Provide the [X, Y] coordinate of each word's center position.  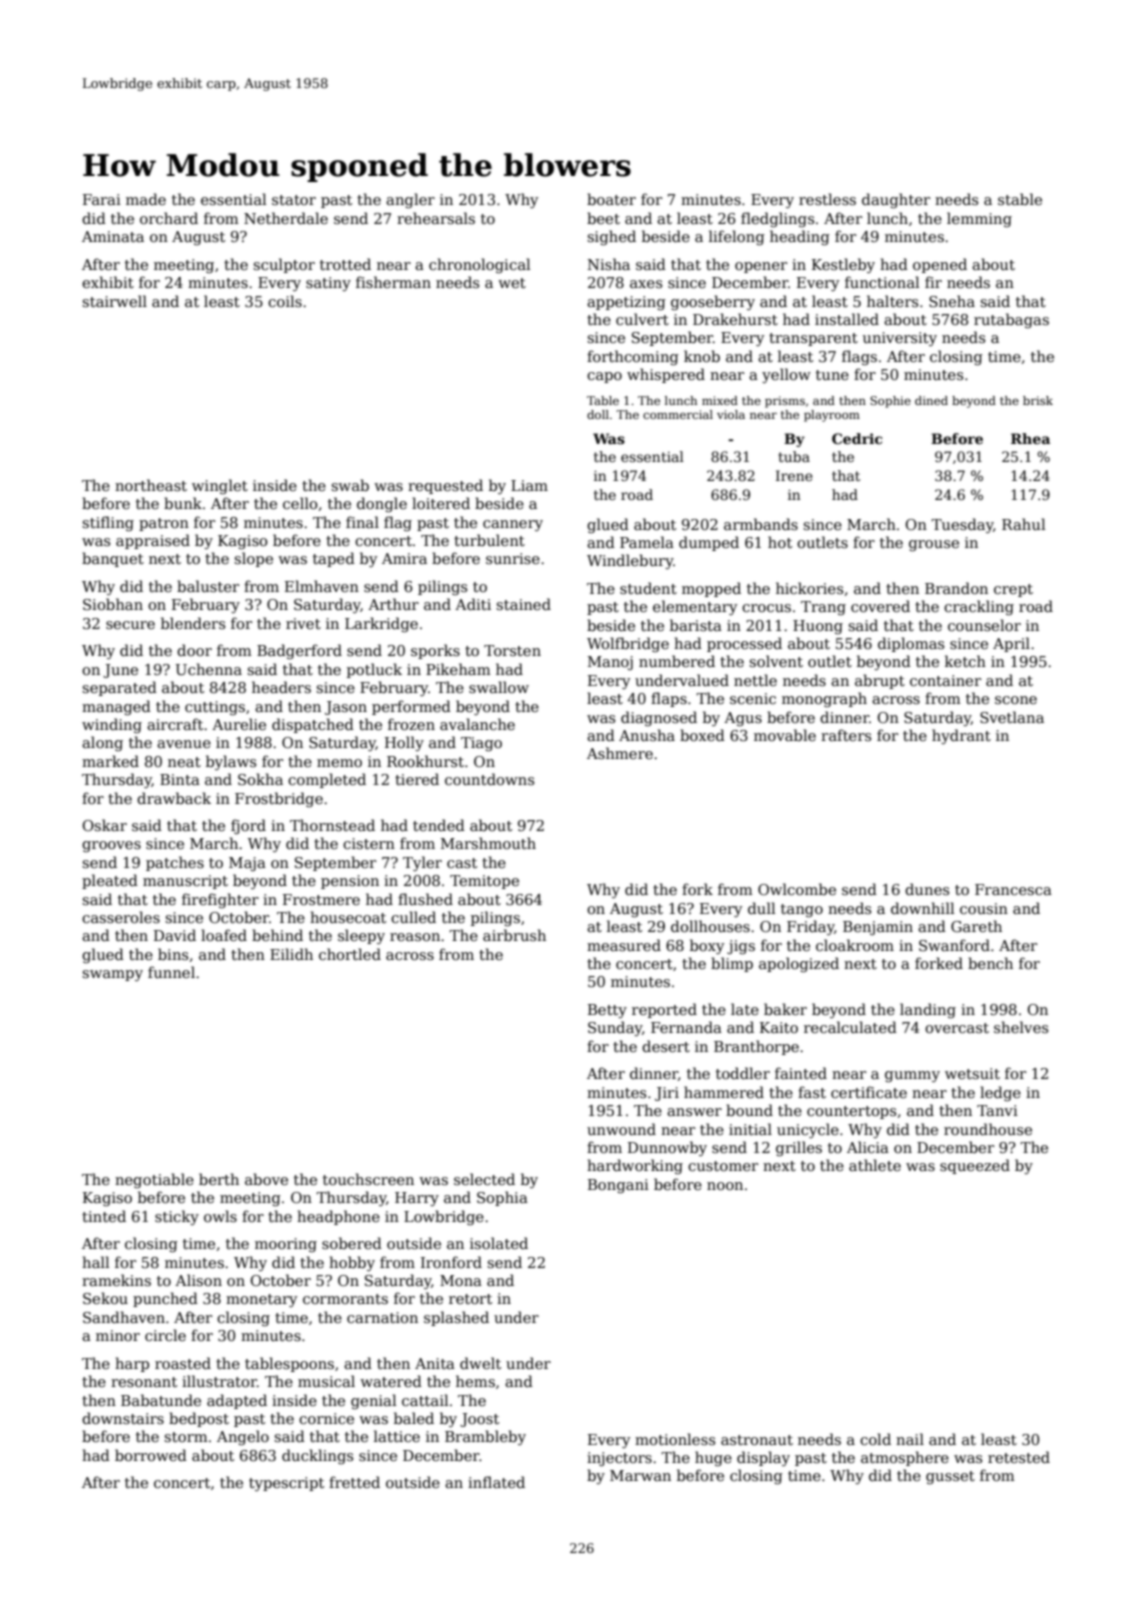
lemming [979, 219]
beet [603, 218]
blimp [732, 964]
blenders [193, 623]
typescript [286, 1484]
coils [285, 301]
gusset [950, 1477]
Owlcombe [797, 889]
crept [1013, 590]
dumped [709, 543]
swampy [112, 975]
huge [713, 1458]
